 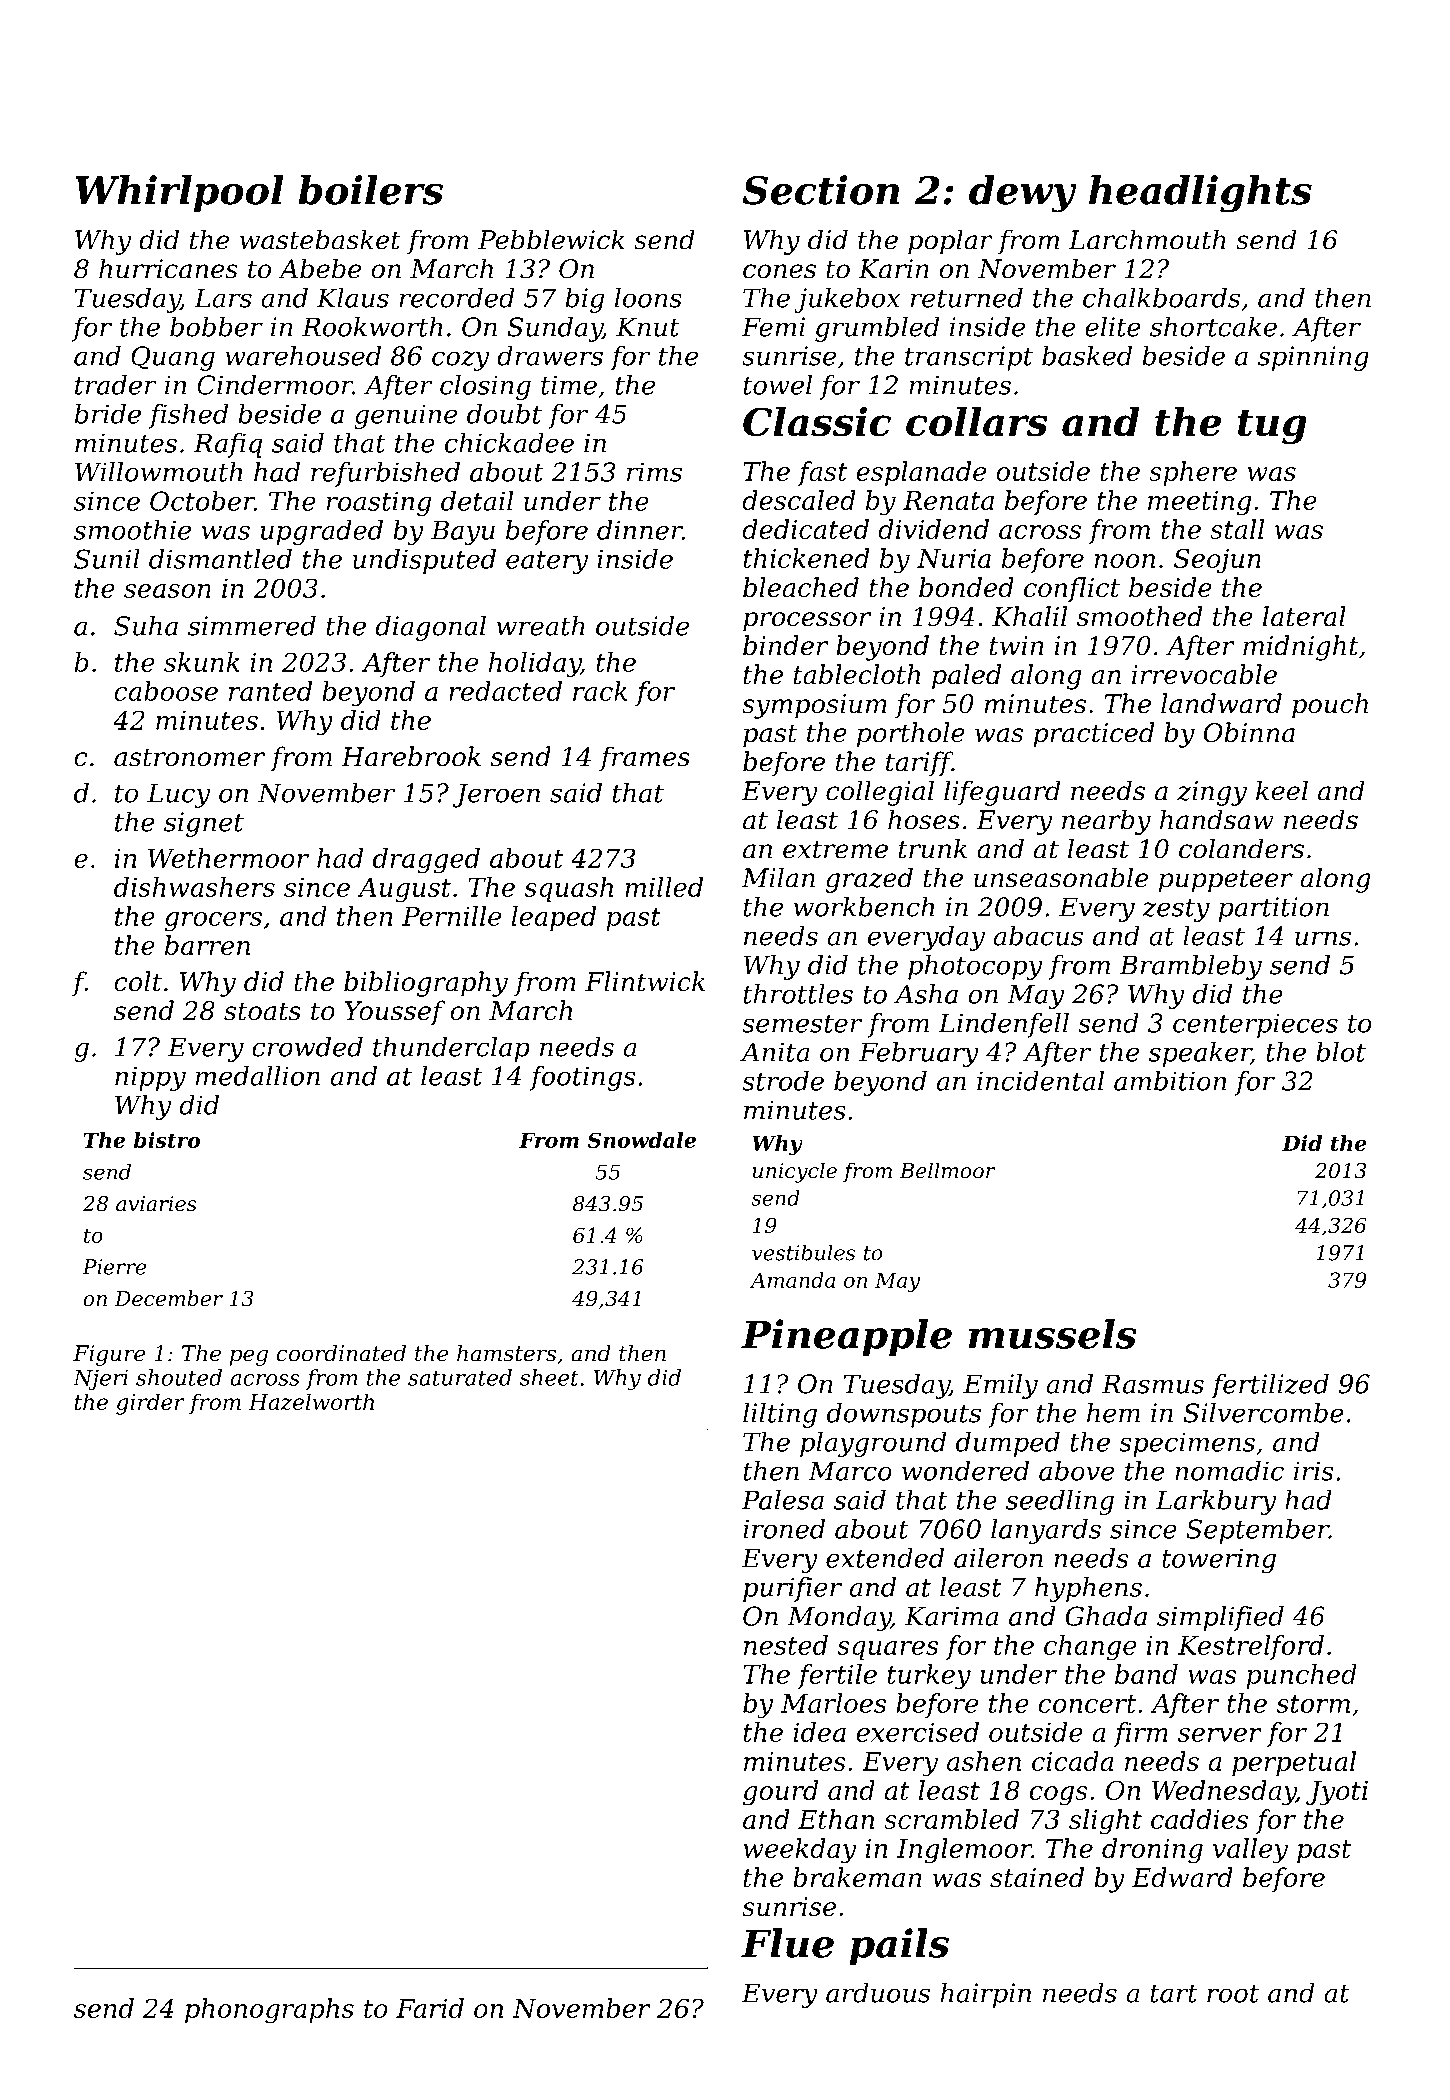 What do you see at coordinates (150, 1404) in the screenshot?
I see `girder` at bounding box center [150, 1404].
